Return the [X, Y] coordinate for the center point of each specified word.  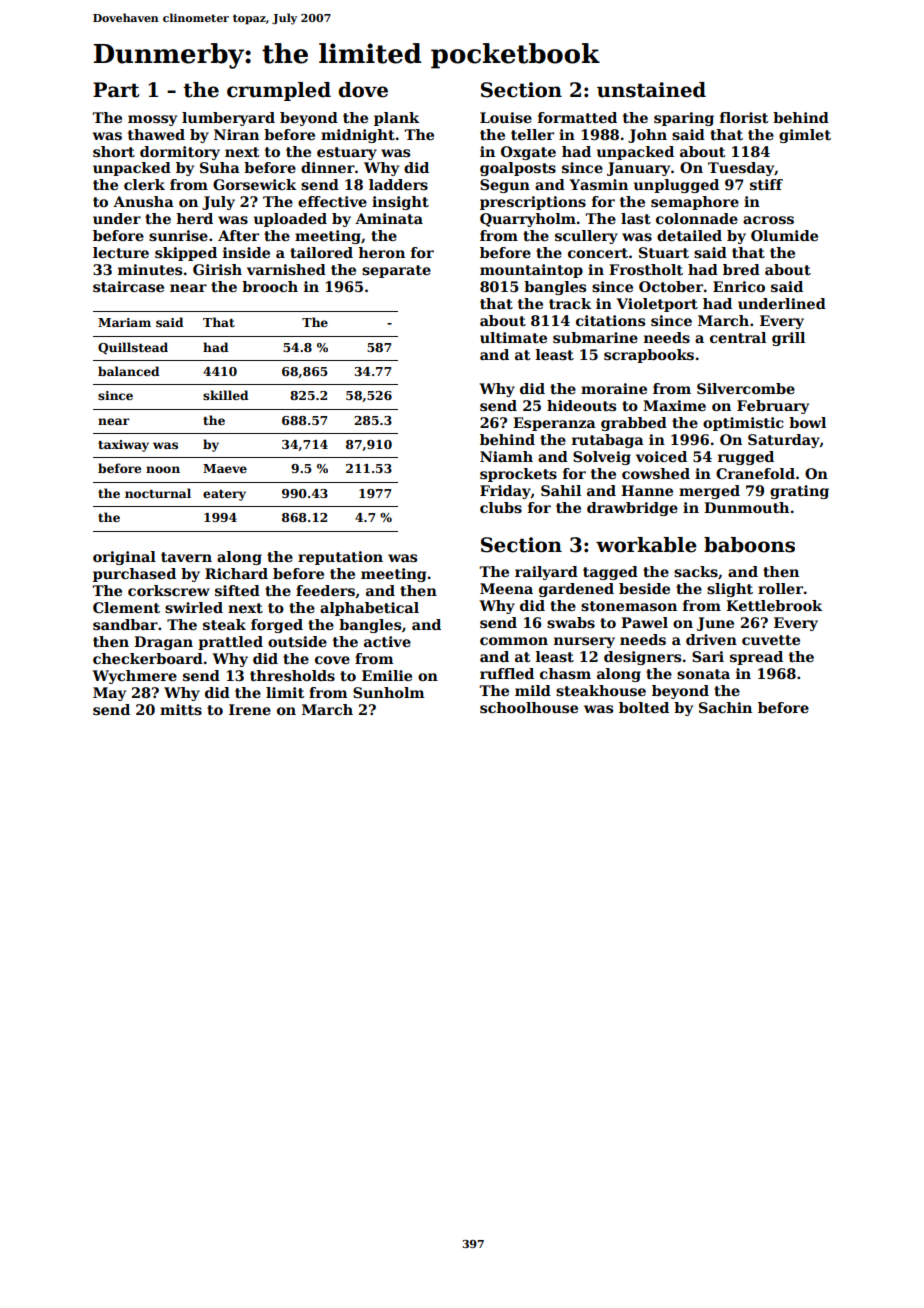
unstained [651, 90]
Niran [236, 134]
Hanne [647, 490]
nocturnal [158, 493]
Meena [506, 588]
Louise [506, 117]
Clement [126, 607]
